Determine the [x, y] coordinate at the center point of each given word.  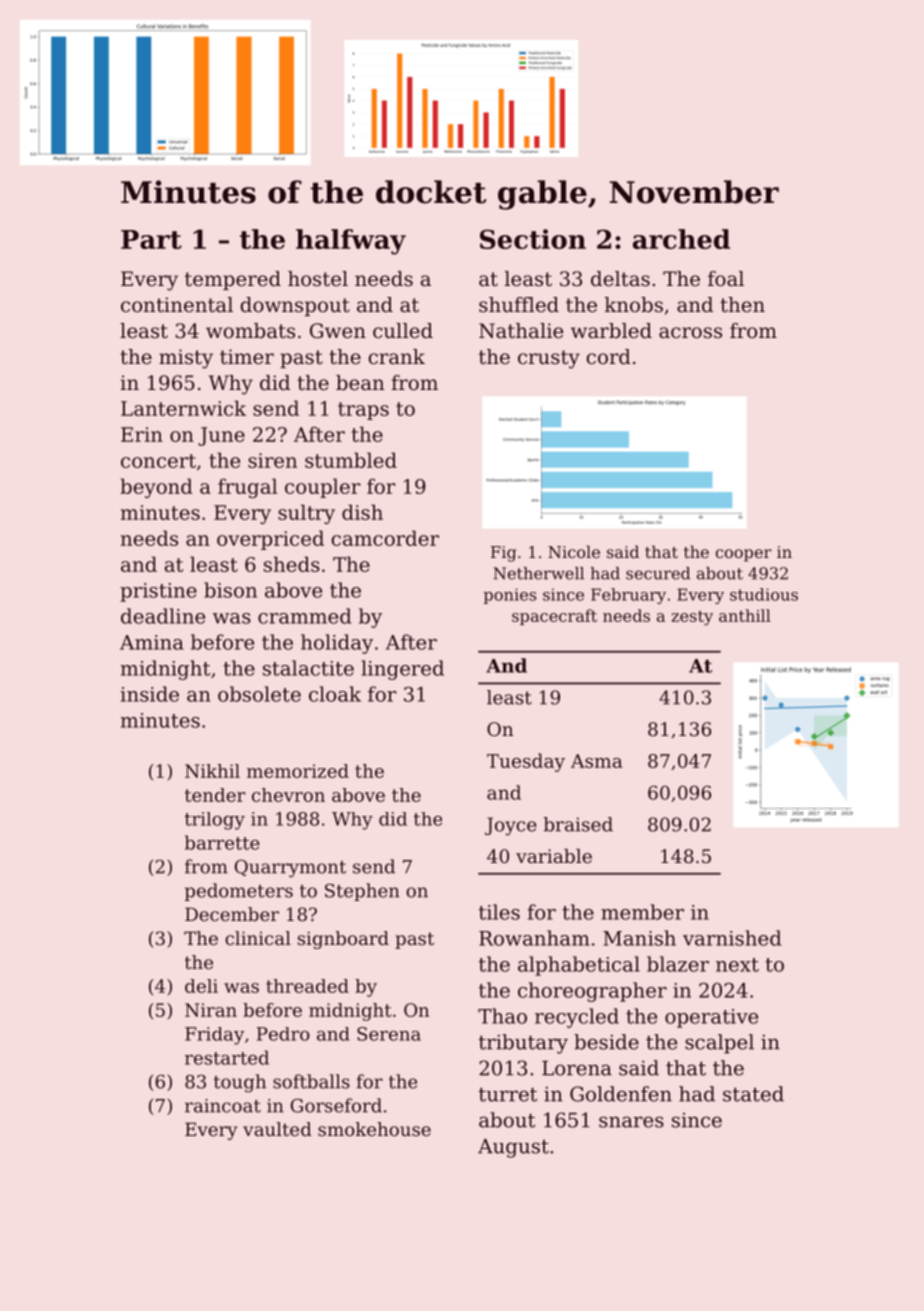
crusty [549, 359]
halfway [351, 242]
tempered [233, 280]
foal [726, 279]
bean [360, 383]
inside [150, 694]
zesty [692, 618]
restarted [227, 1057]
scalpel [719, 1044]
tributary [523, 1044]
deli [201, 986]
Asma [596, 761]
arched [681, 239]
